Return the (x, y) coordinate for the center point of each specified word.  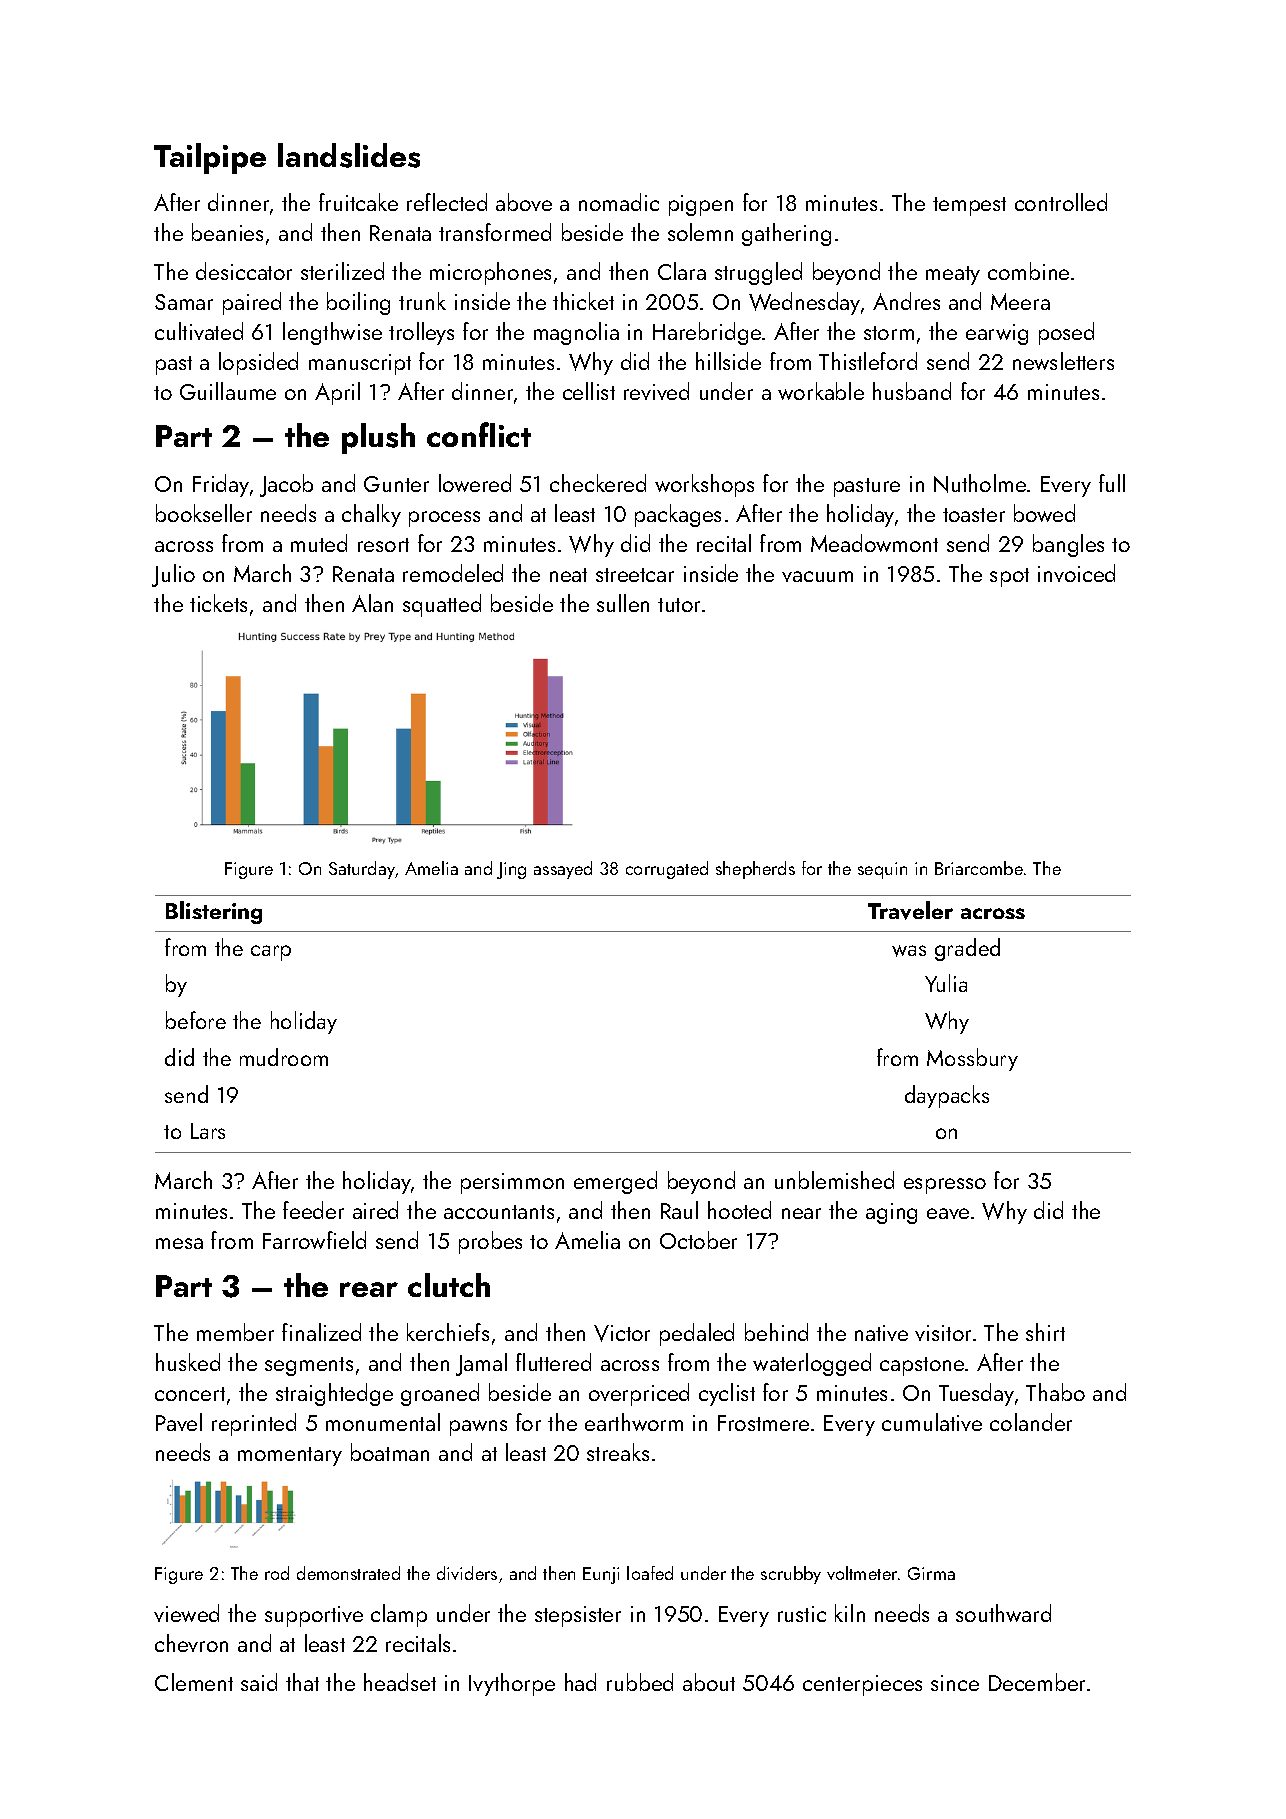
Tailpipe (210, 158)
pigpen (701, 205)
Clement (194, 1682)
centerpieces (862, 1685)
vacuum (817, 576)
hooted (739, 1210)
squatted (442, 605)
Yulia (946, 983)
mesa (179, 1243)
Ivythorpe (512, 1684)
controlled (1061, 202)
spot (1009, 577)
